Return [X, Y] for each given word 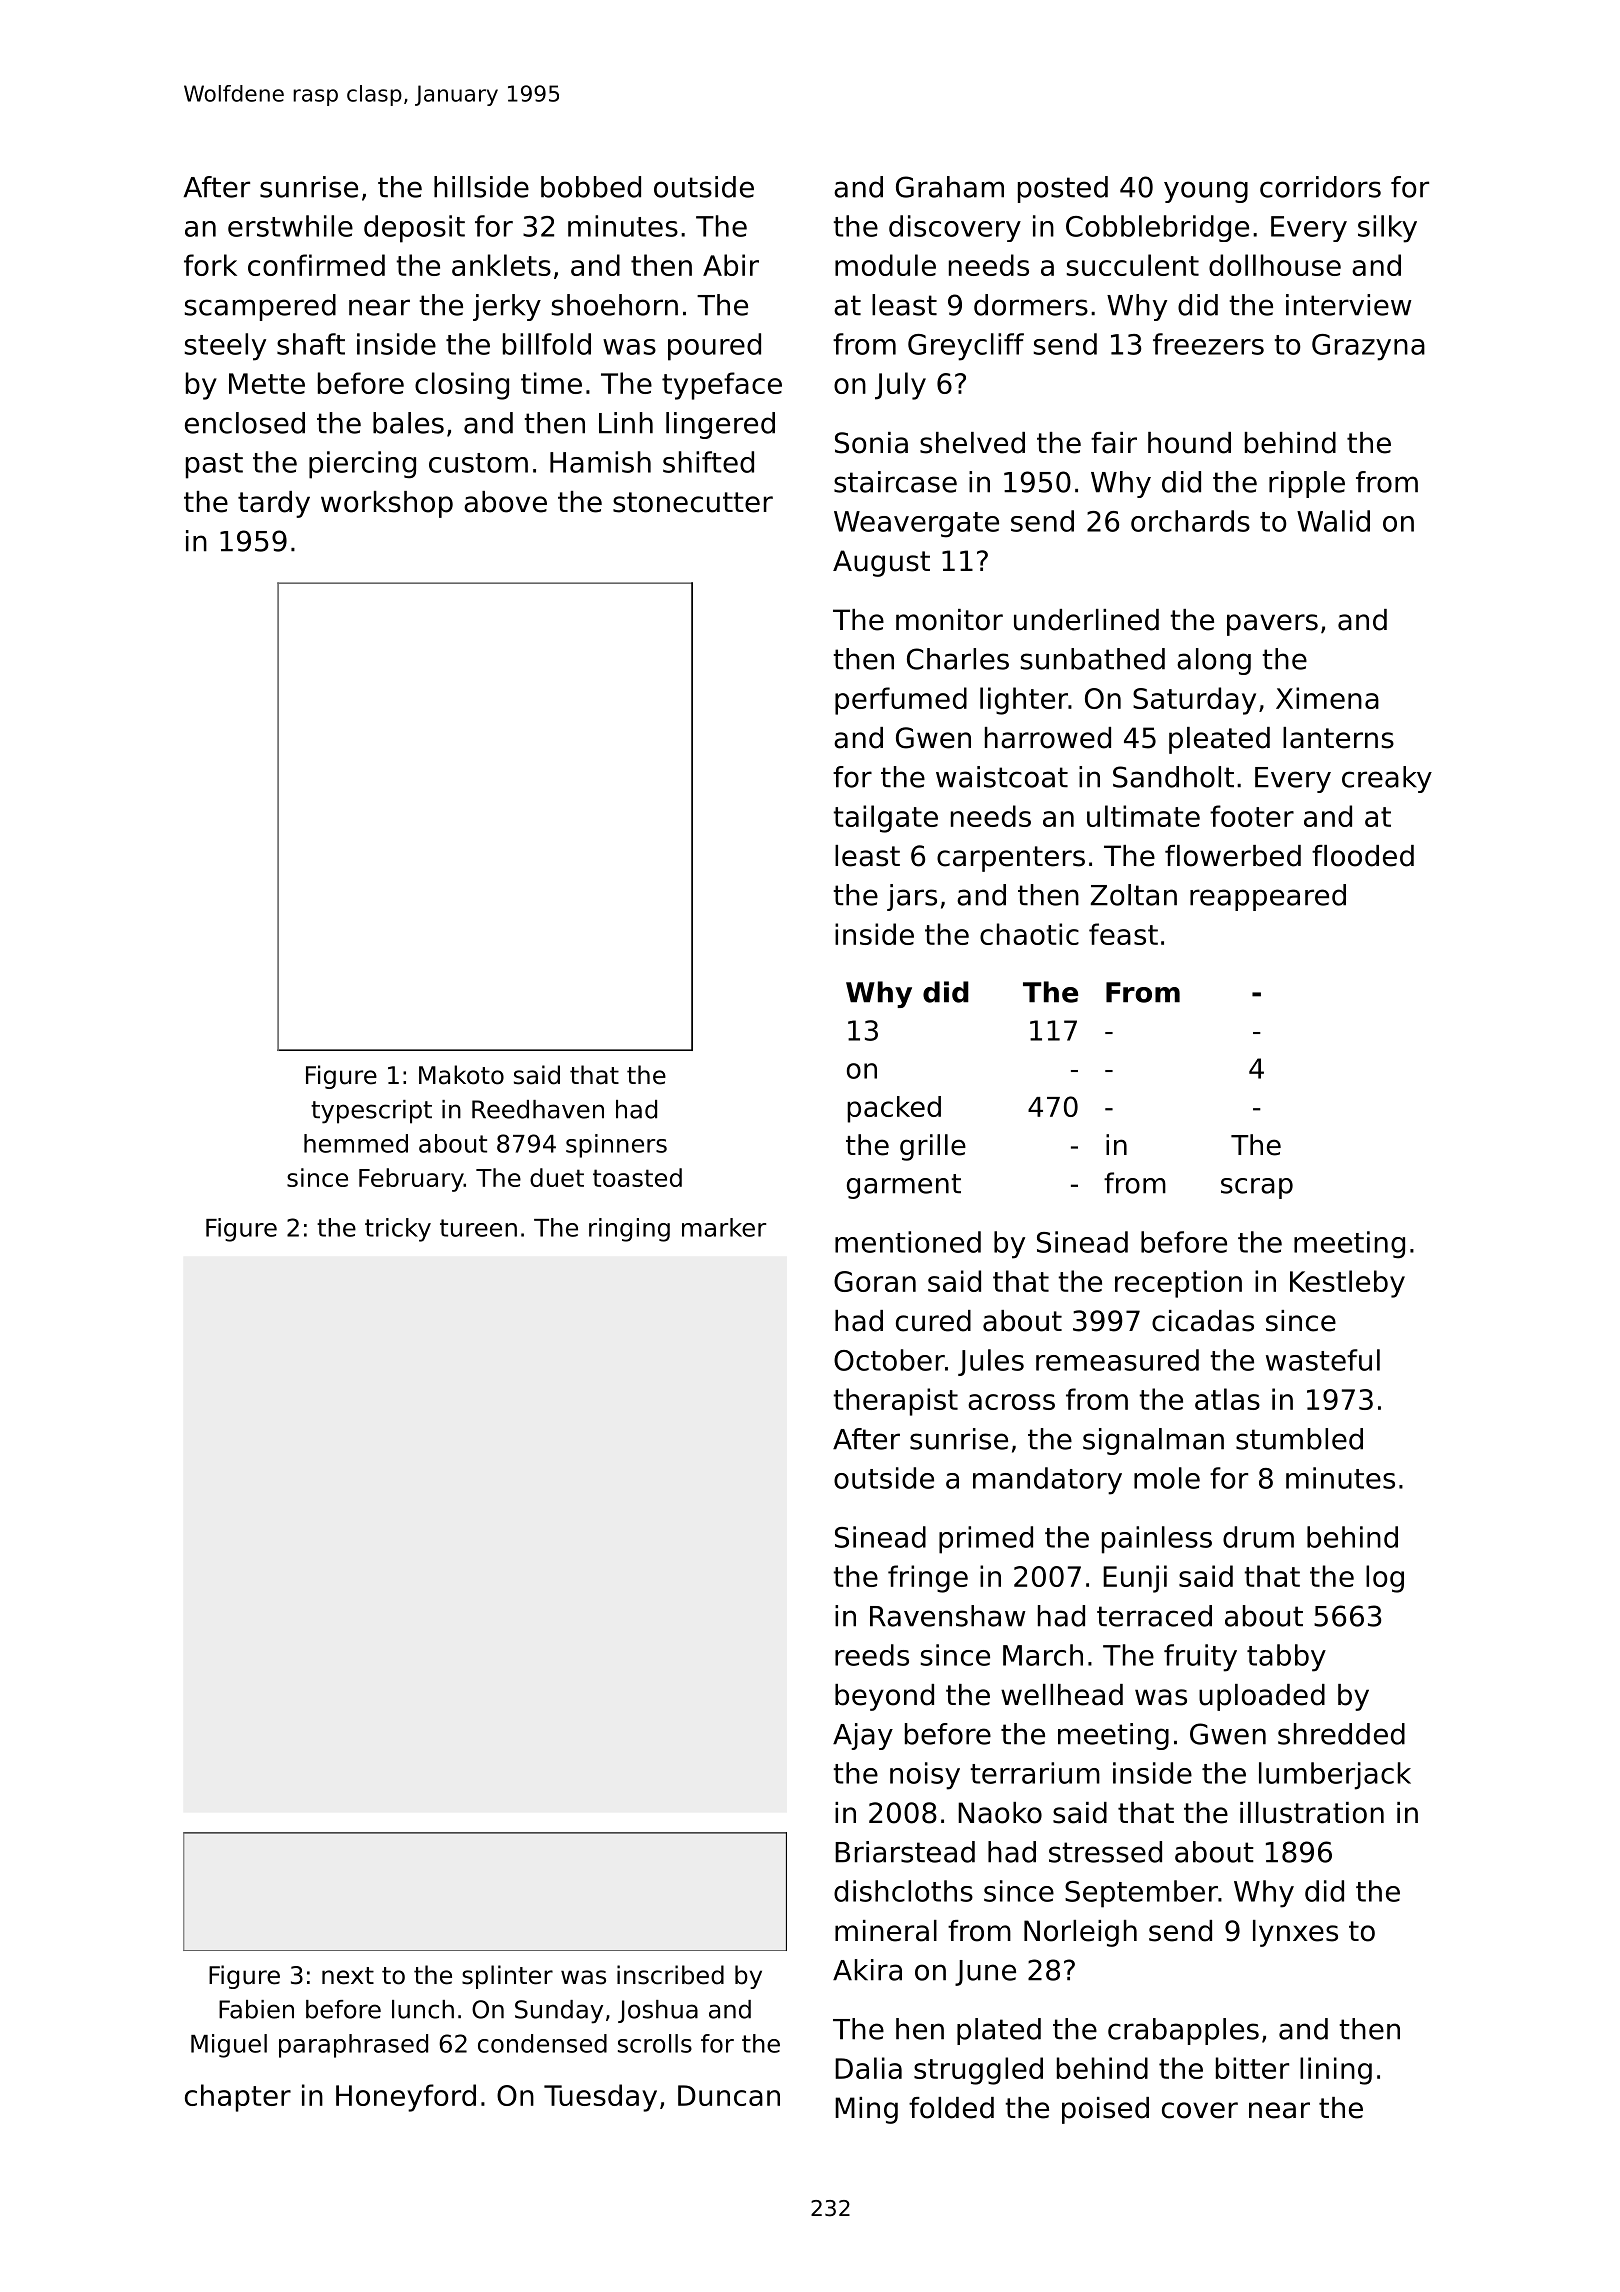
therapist [895, 1402]
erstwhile [290, 226]
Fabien [256, 2009]
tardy [274, 504]
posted [1063, 189]
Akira [867, 1970]
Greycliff [966, 347]
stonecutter [693, 502]
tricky [398, 1230]
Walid [1333, 521]
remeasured [1117, 1360]
